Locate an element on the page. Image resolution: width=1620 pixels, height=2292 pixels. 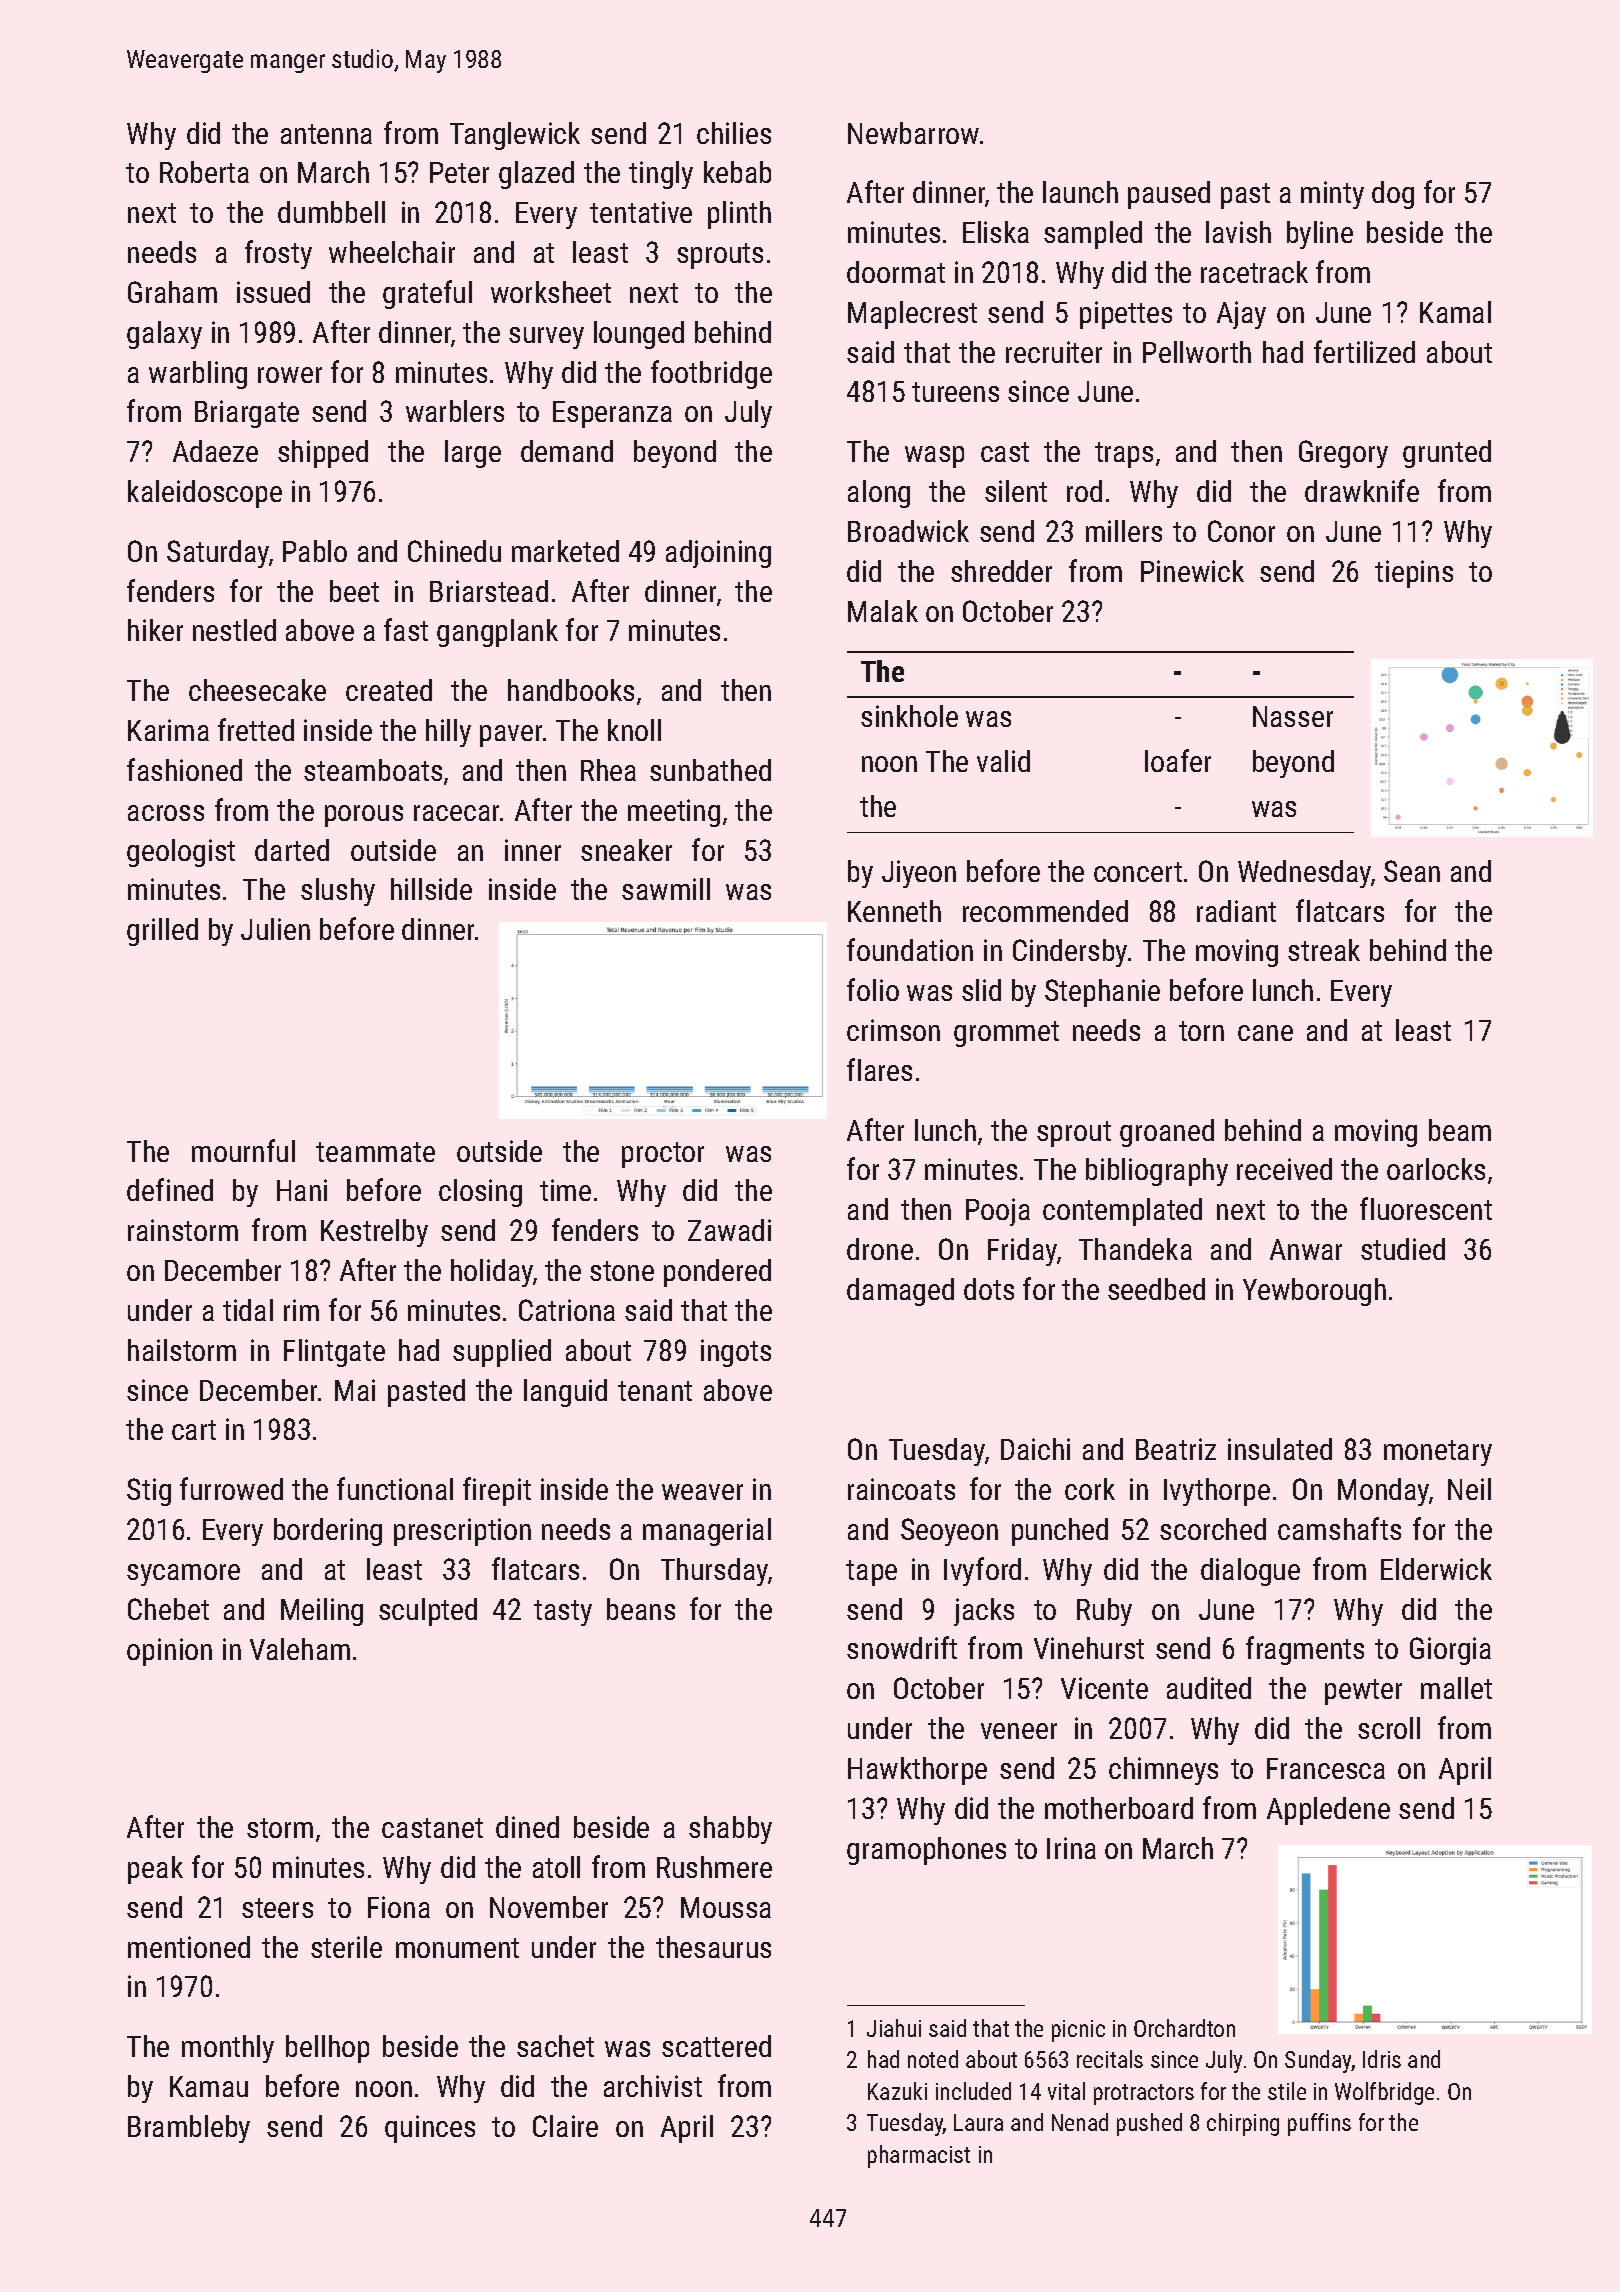
Zawadi is located at coordinates (729, 1230).
